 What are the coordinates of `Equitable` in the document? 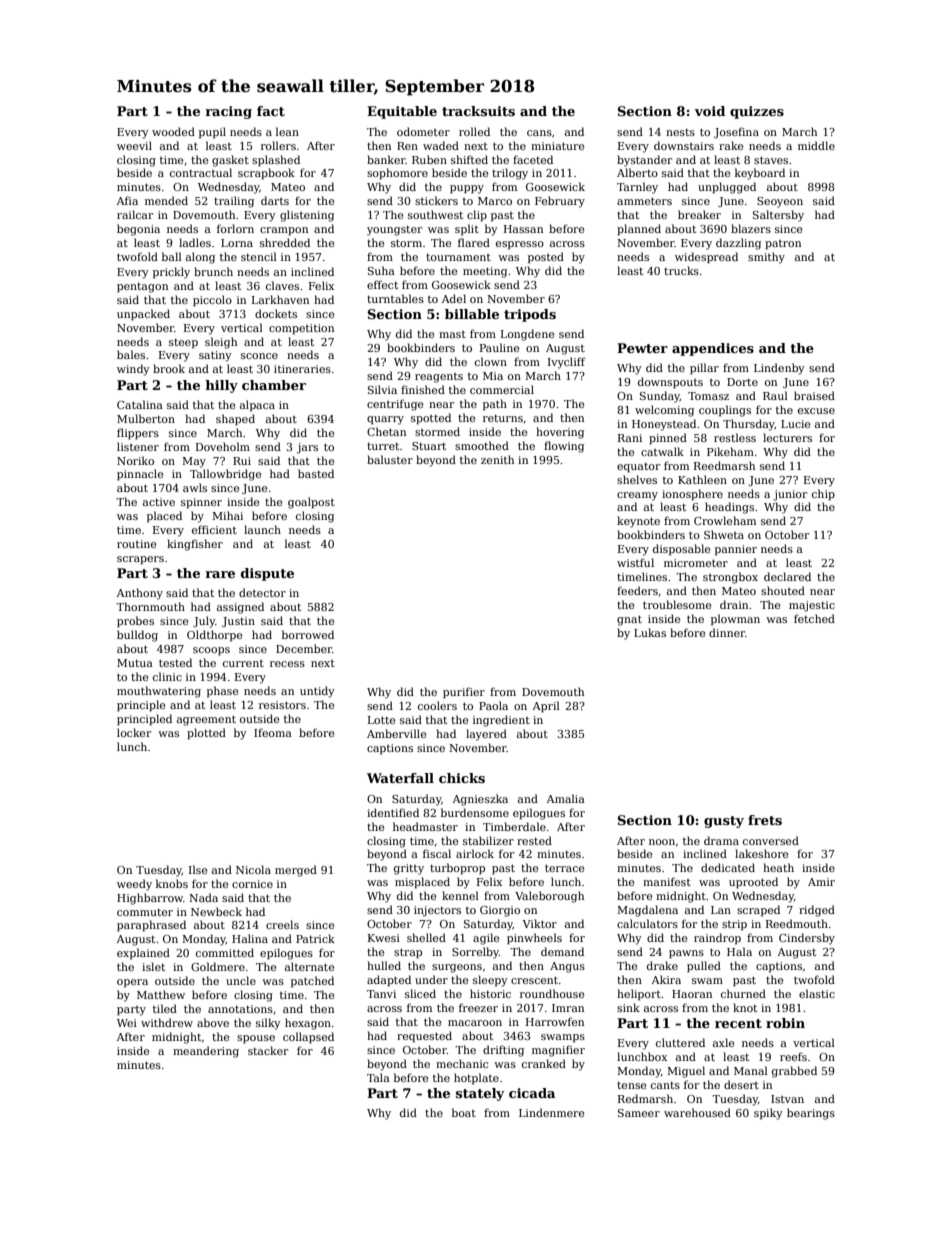 It's located at (402, 112).
